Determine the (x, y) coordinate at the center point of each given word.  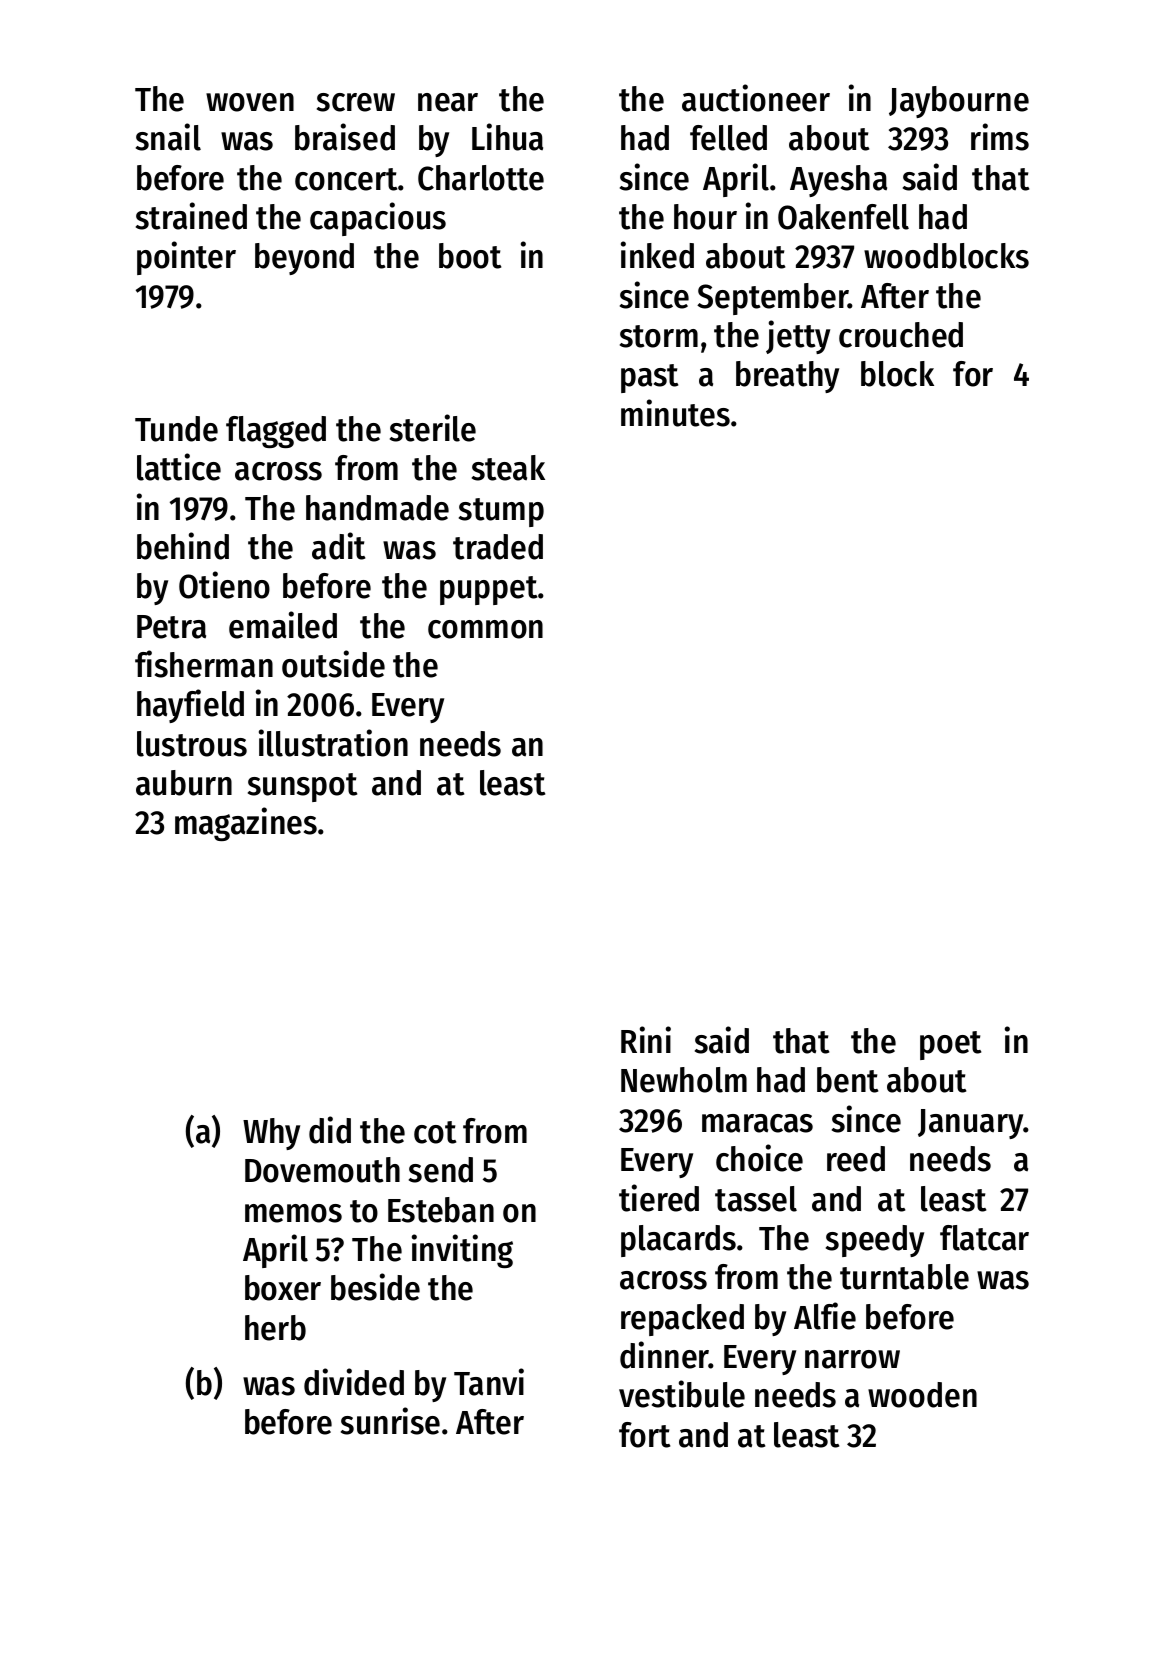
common (485, 629)
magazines (246, 824)
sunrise (390, 1421)
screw (356, 102)
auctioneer (756, 98)
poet (950, 1045)
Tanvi (489, 1382)
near (448, 102)
